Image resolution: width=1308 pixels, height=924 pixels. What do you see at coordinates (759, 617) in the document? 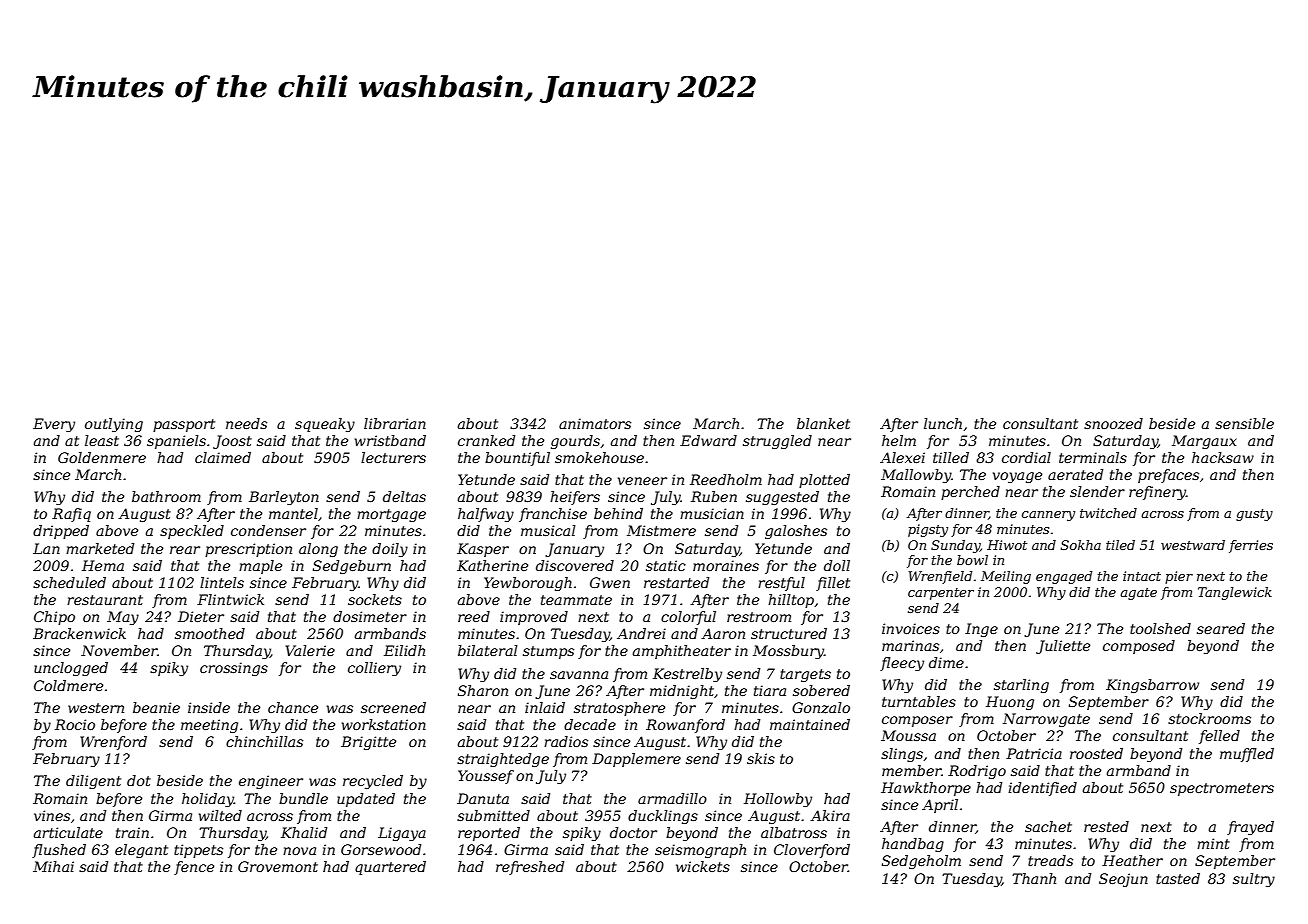
I see `restroom` at bounding box center [759, 617].
